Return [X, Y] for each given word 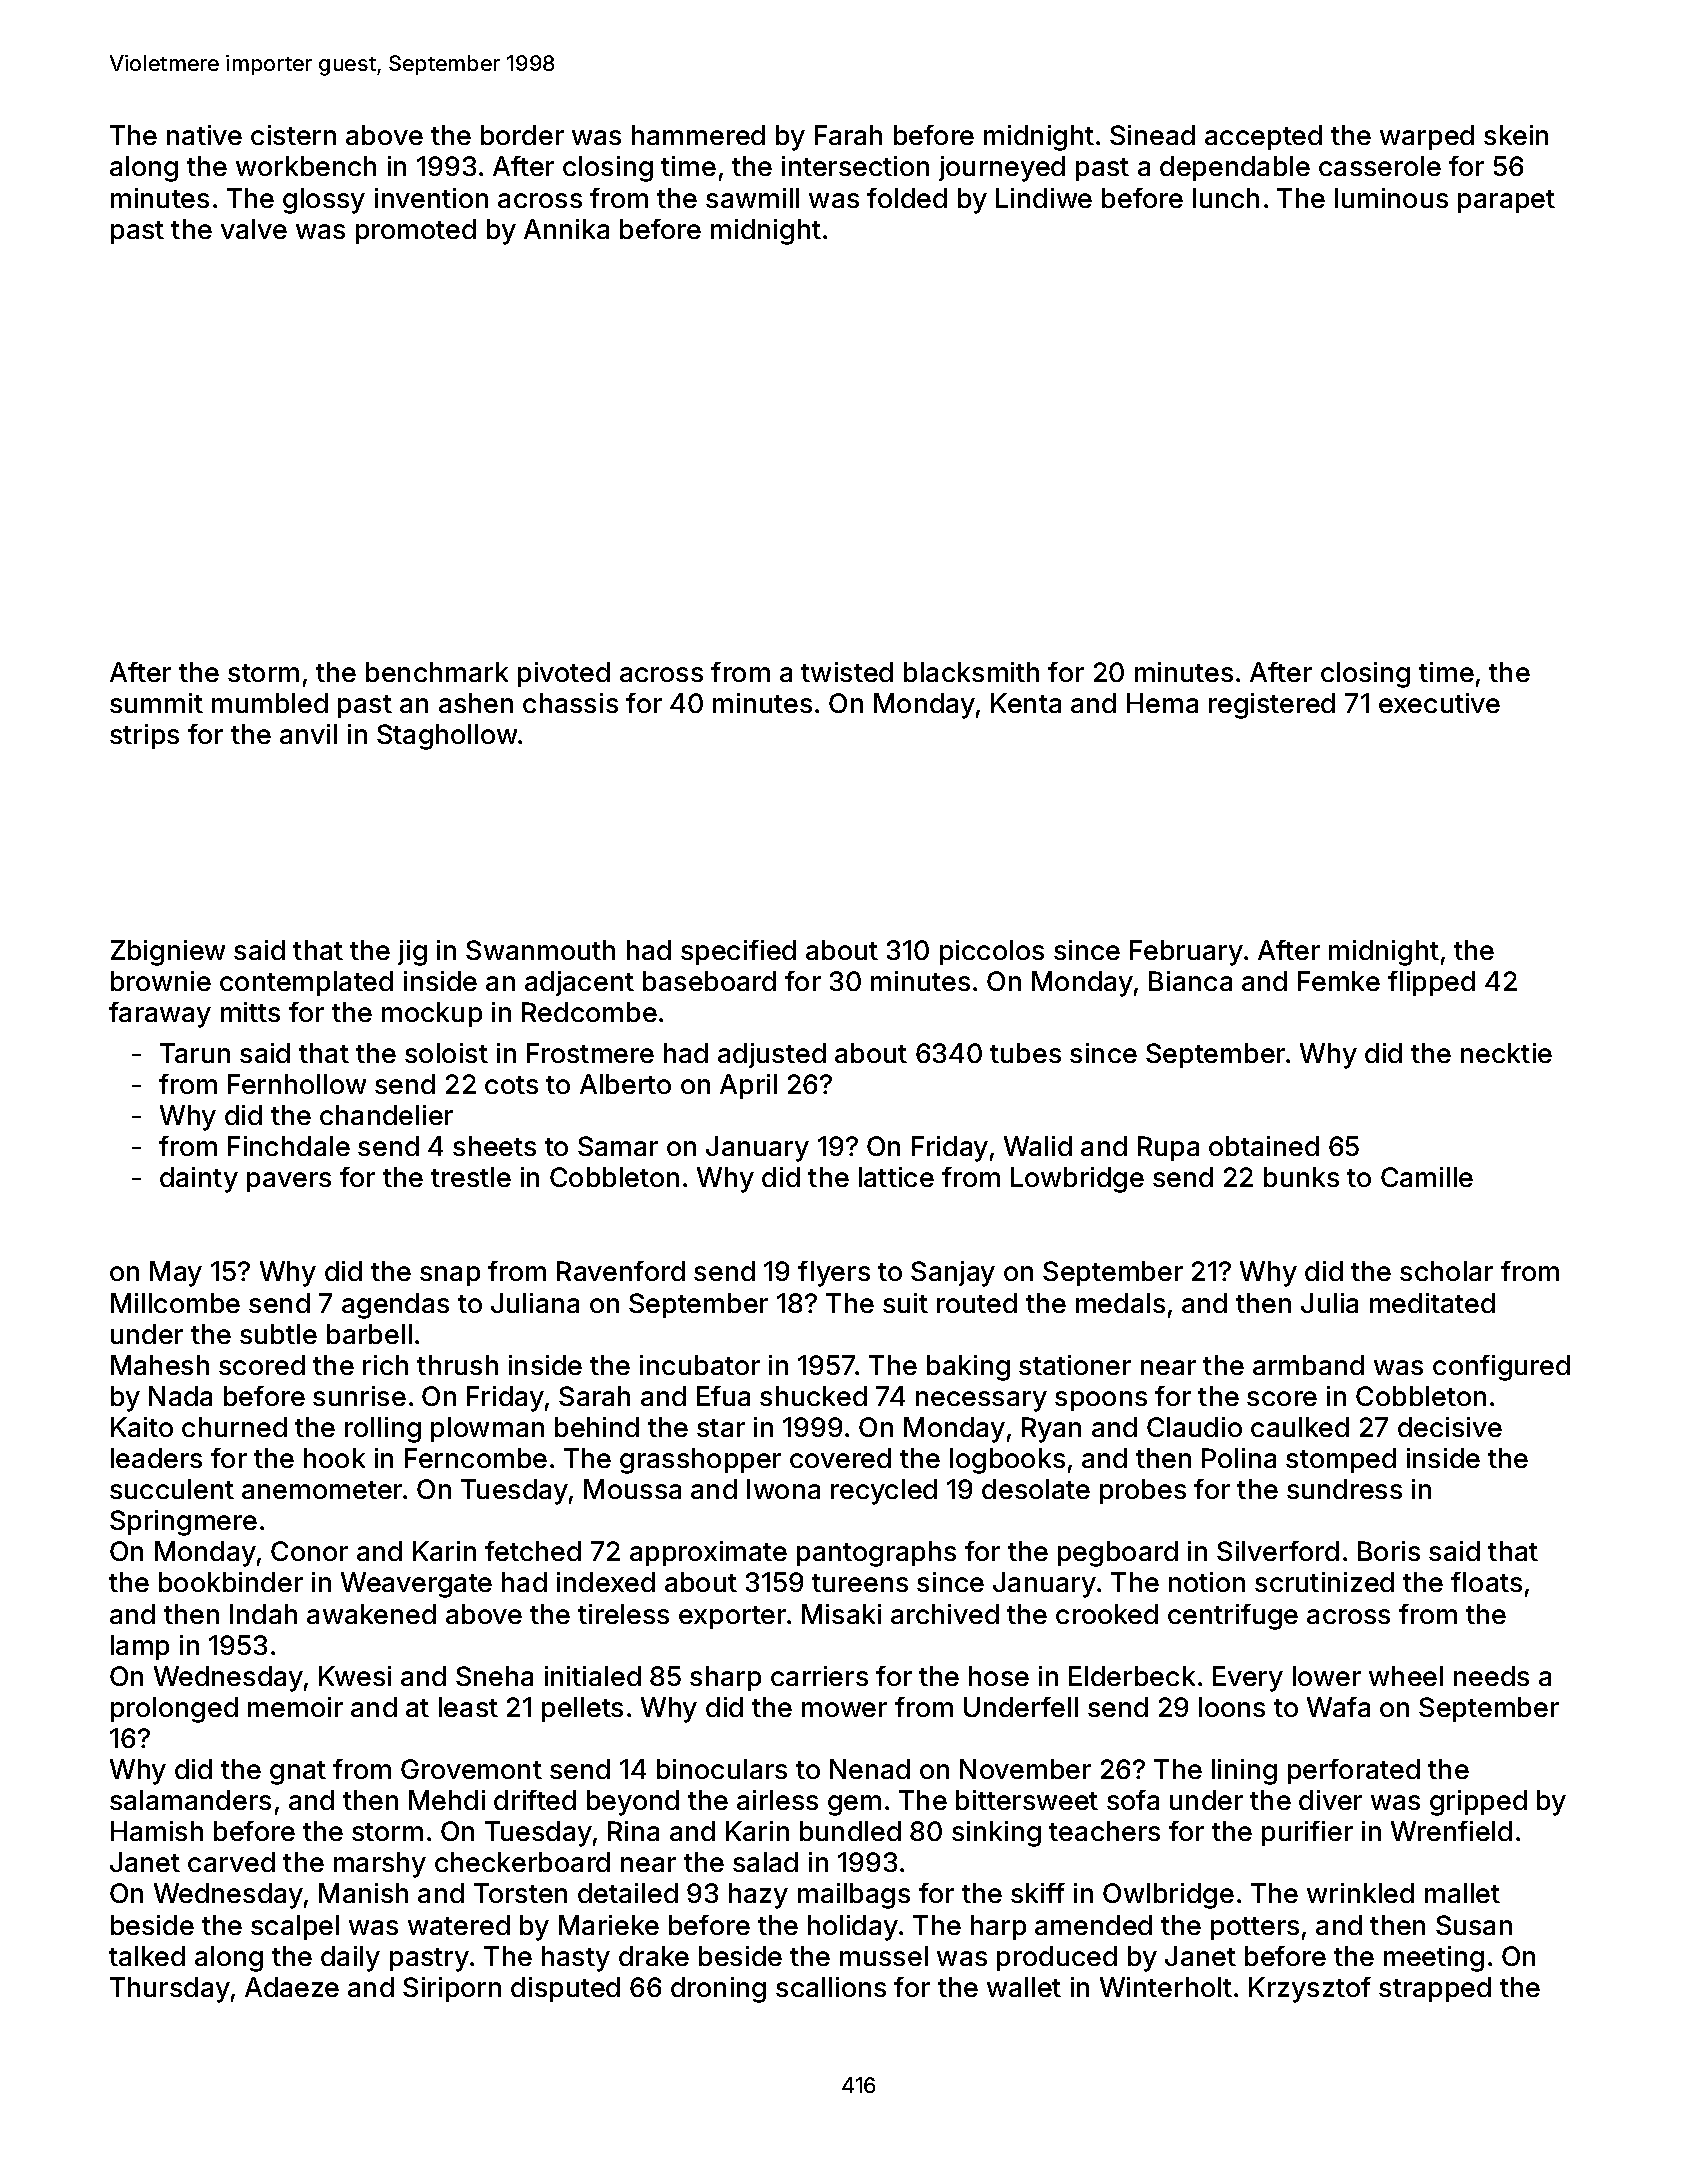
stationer [1075, 1365]
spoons [1101, 1401]
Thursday [170, 1990]
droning [718, 1990]
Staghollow [447, 737]
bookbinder [231, 1582]
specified [738, 952]
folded [907, 198]
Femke [1339, 981]
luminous [1391, 198]
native [204, 135]
